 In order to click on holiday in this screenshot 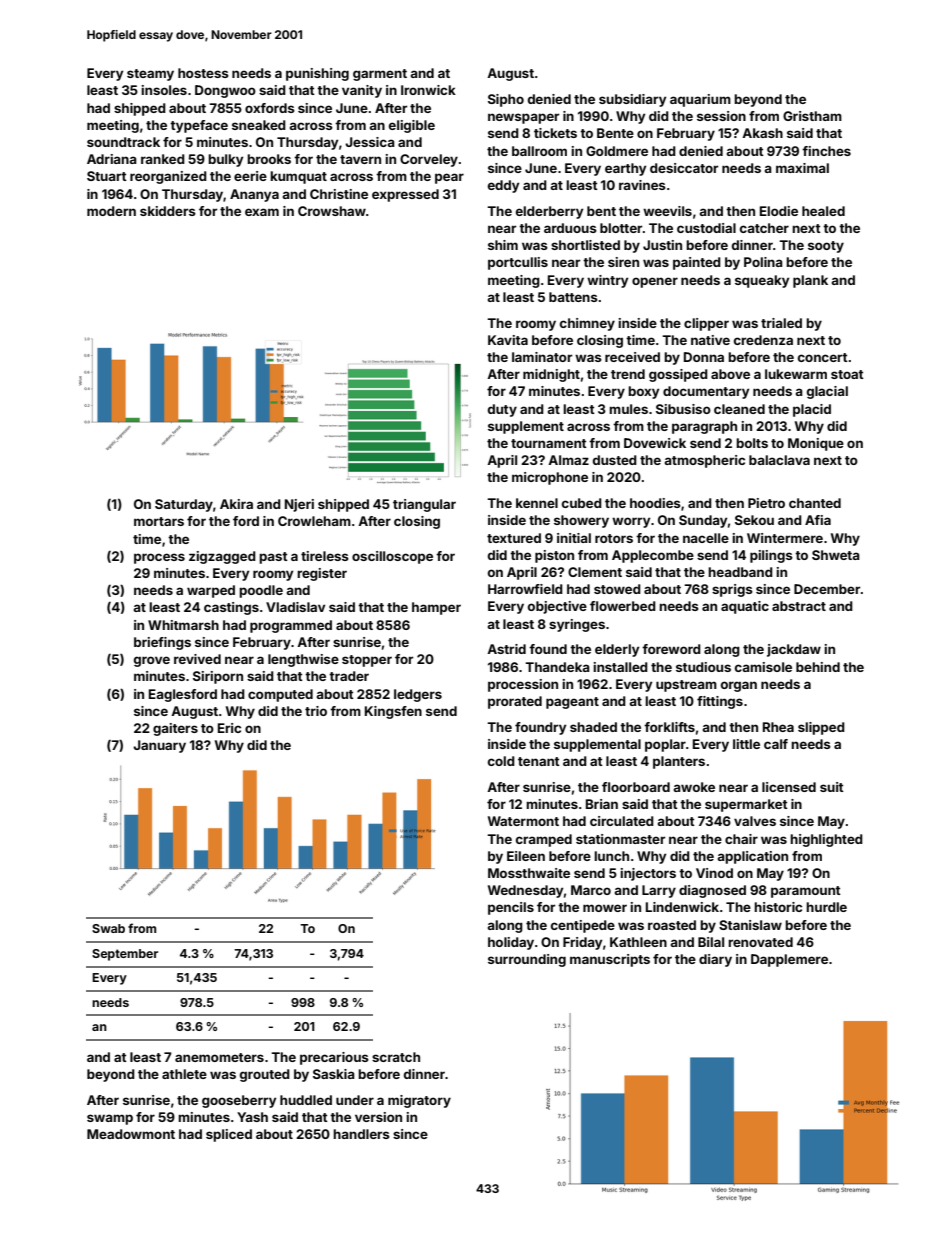, I will do `click(511, 943)`.
